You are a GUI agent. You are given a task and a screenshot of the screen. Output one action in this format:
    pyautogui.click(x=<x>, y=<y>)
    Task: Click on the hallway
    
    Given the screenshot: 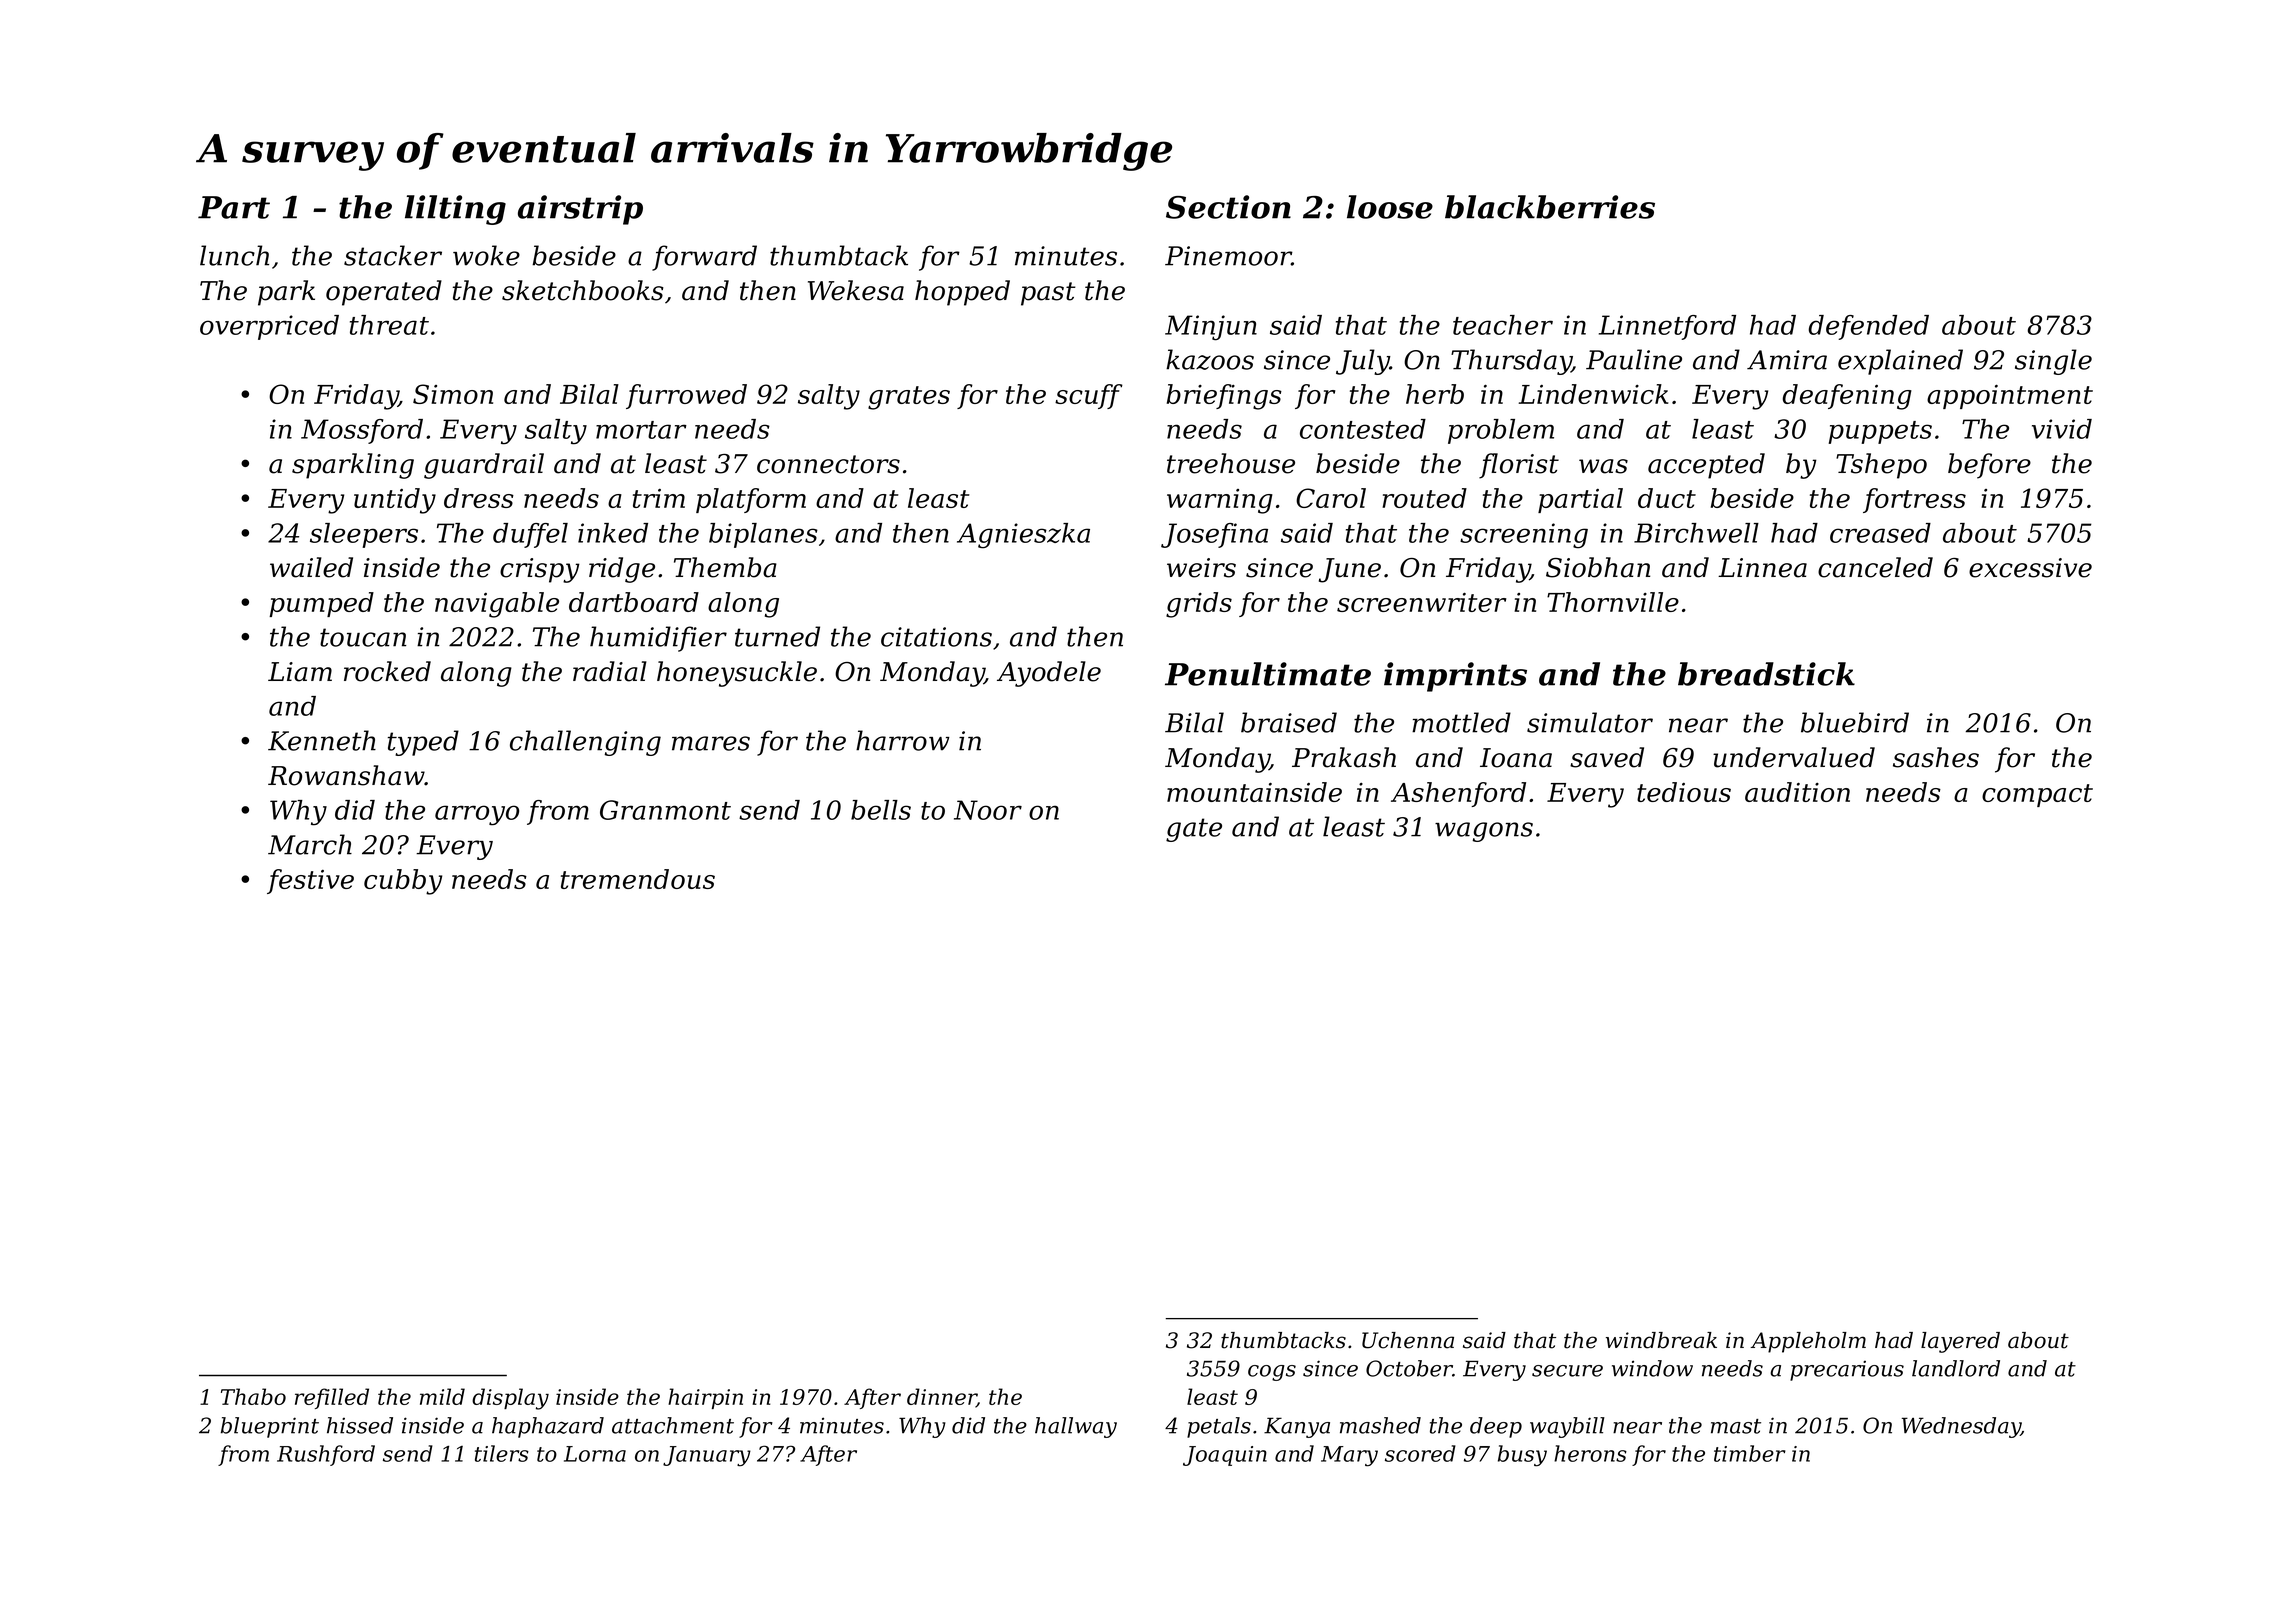 What is the action you would take?
    pyautogui.click(x=1076, y=1427)
